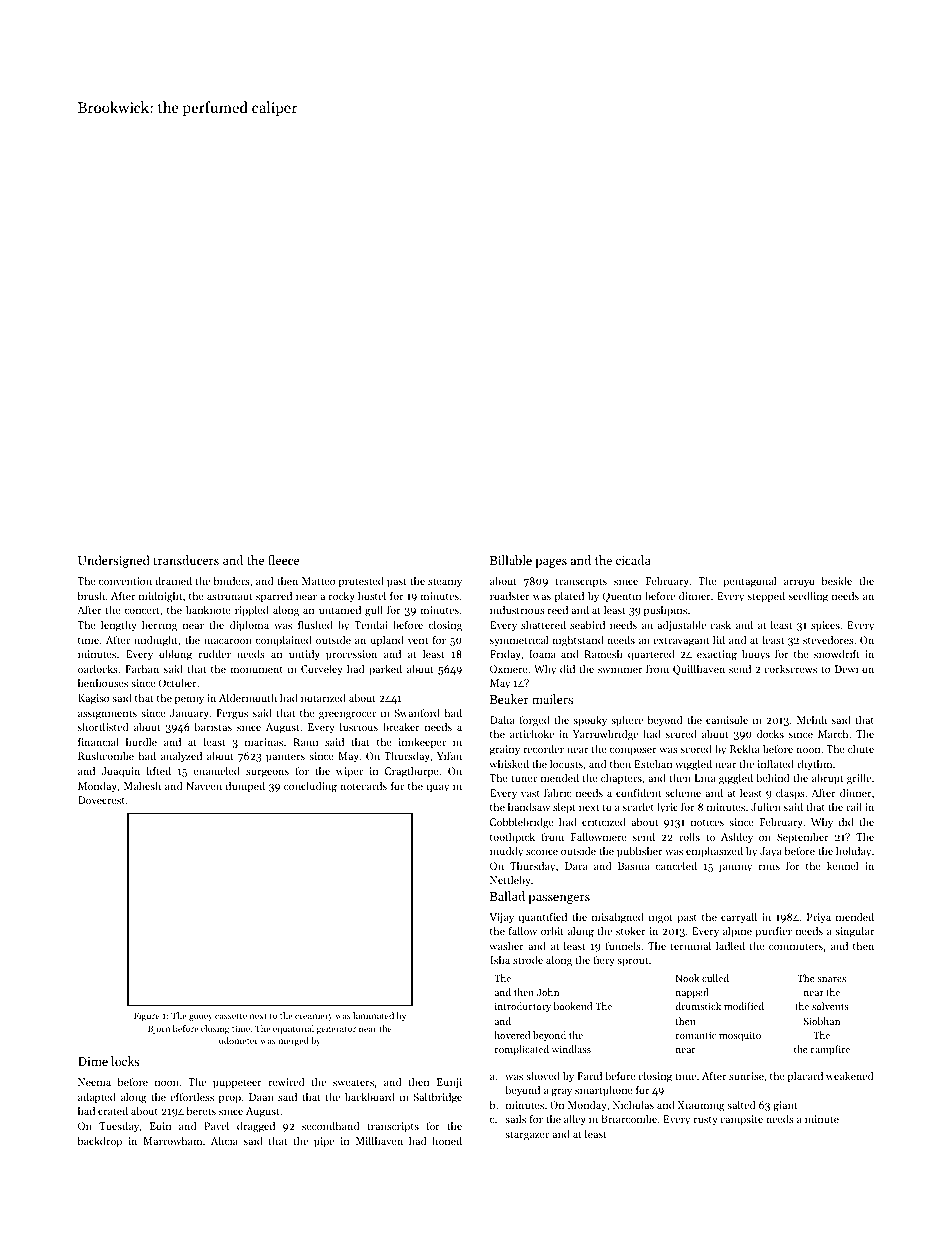  Describe the element at coordinates (248, 697) in the image. I see `Aldermouth` at that location.
